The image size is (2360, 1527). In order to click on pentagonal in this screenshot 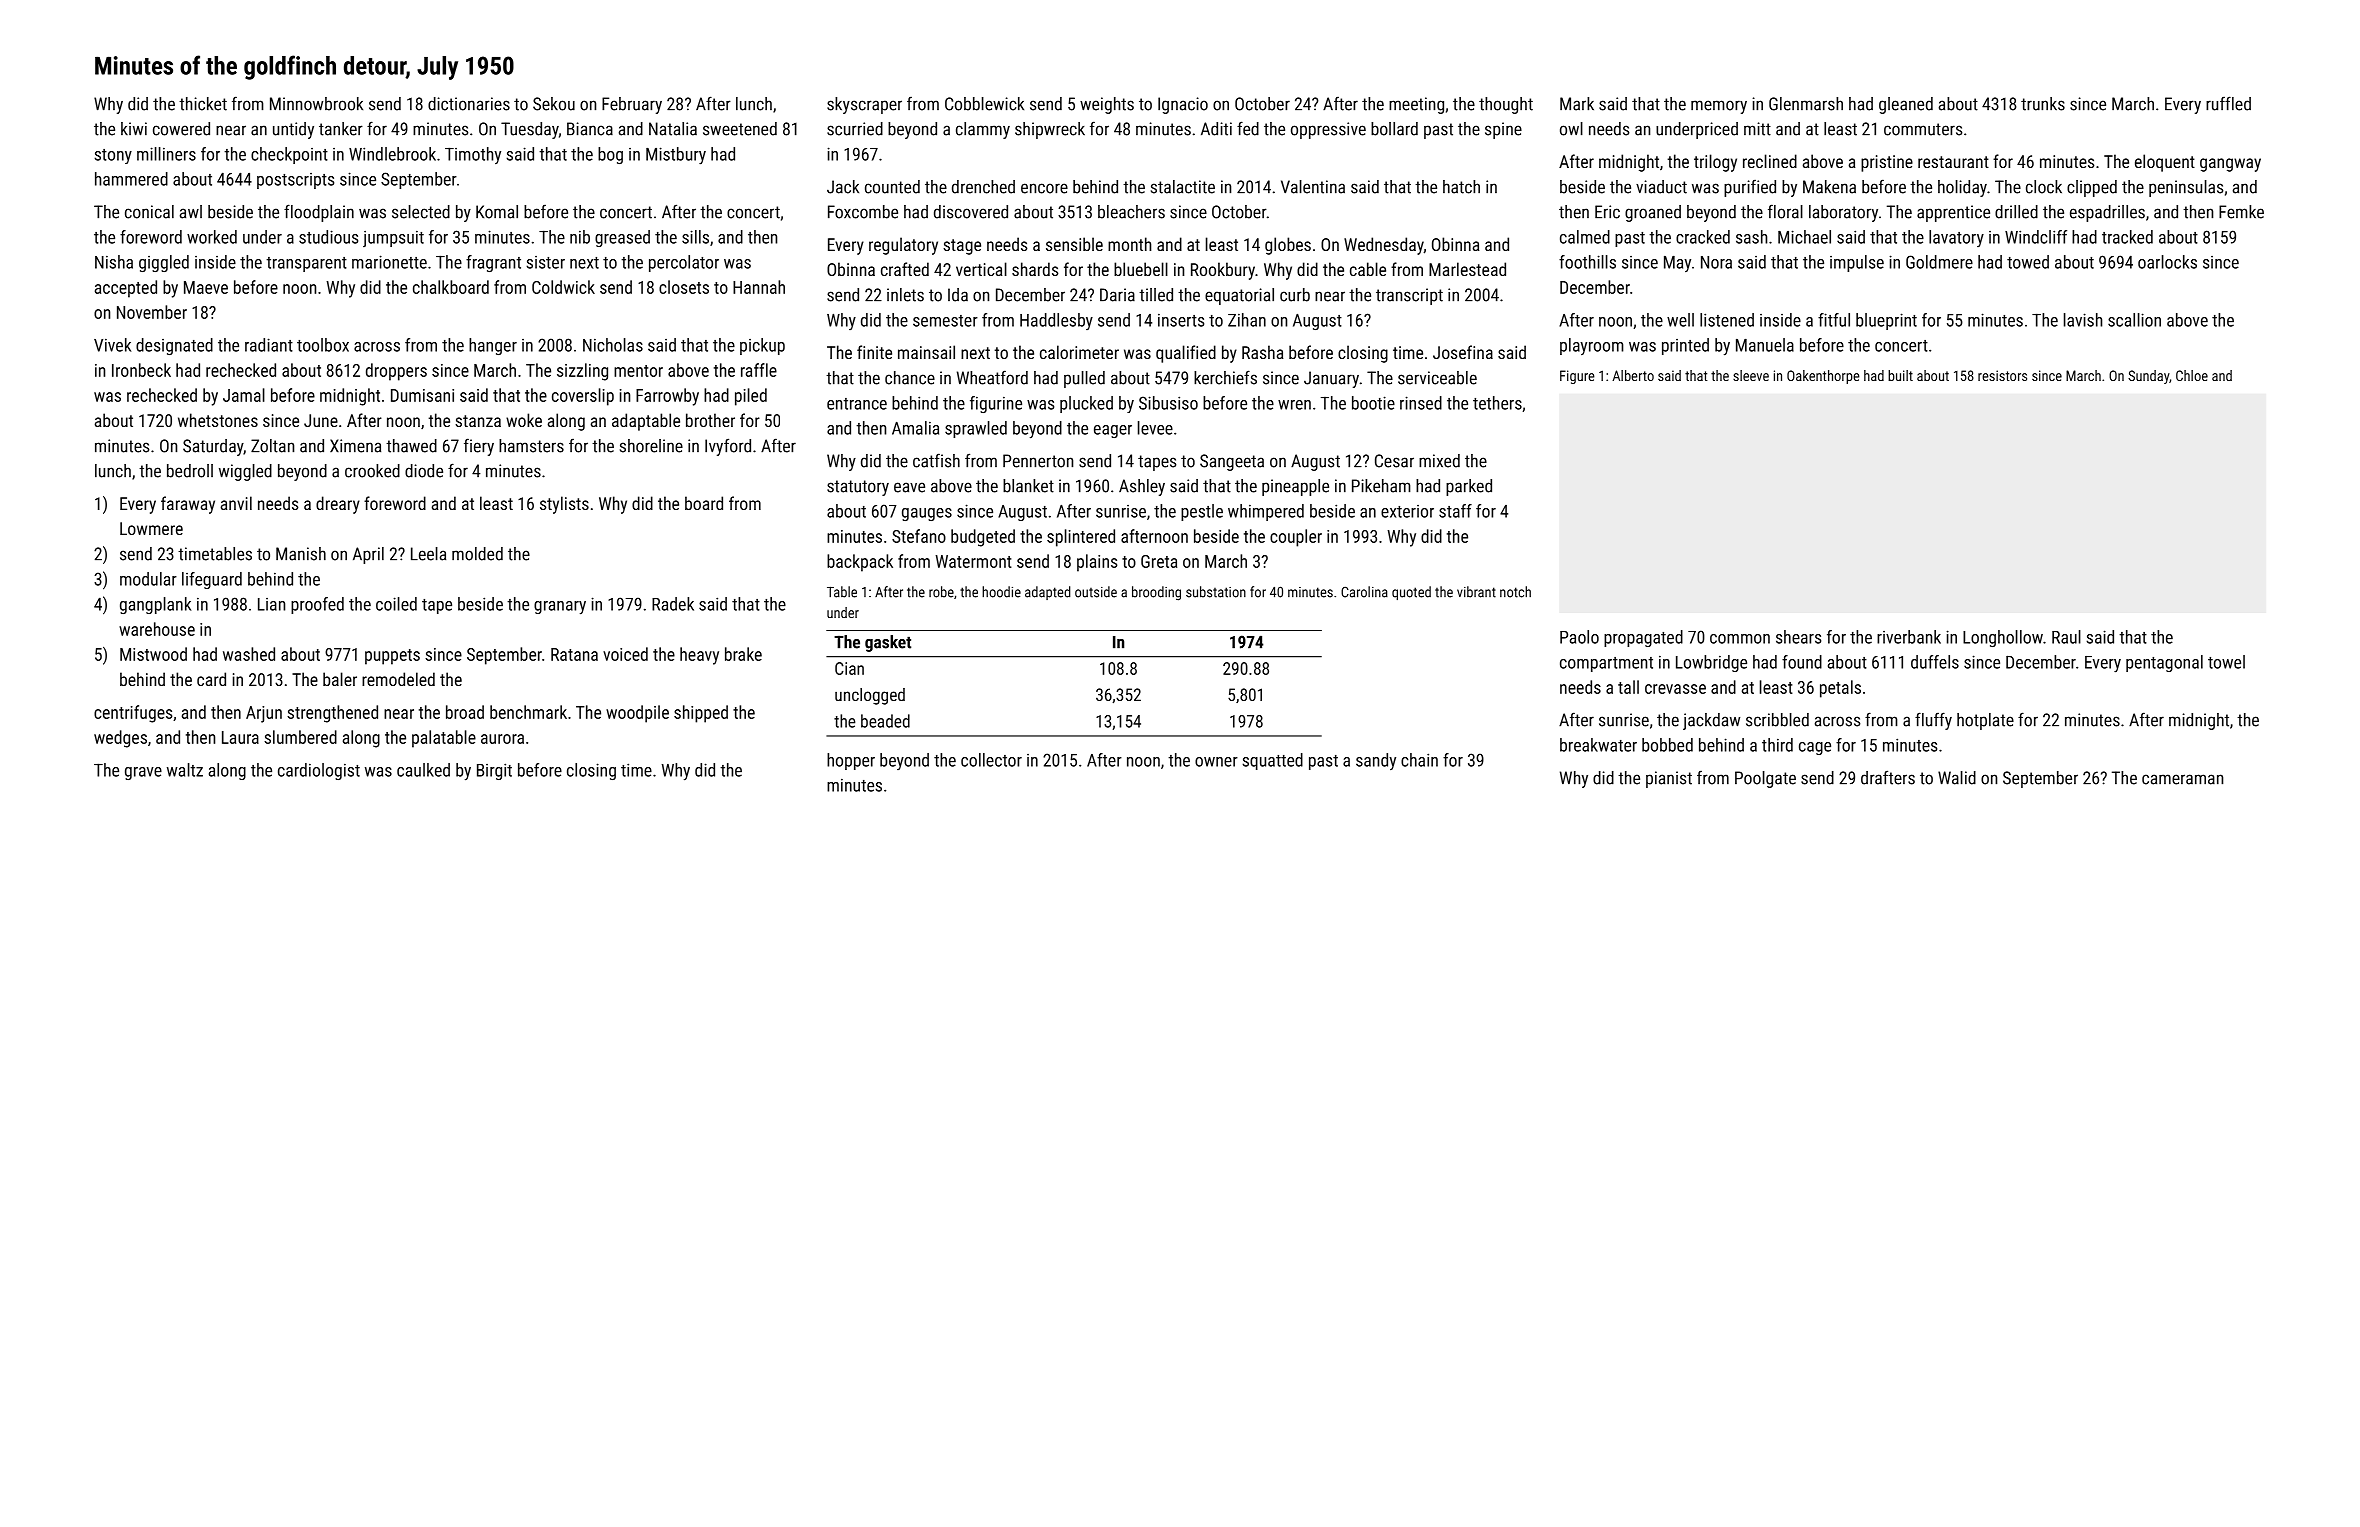, I will do `click(2164, 663)`.
